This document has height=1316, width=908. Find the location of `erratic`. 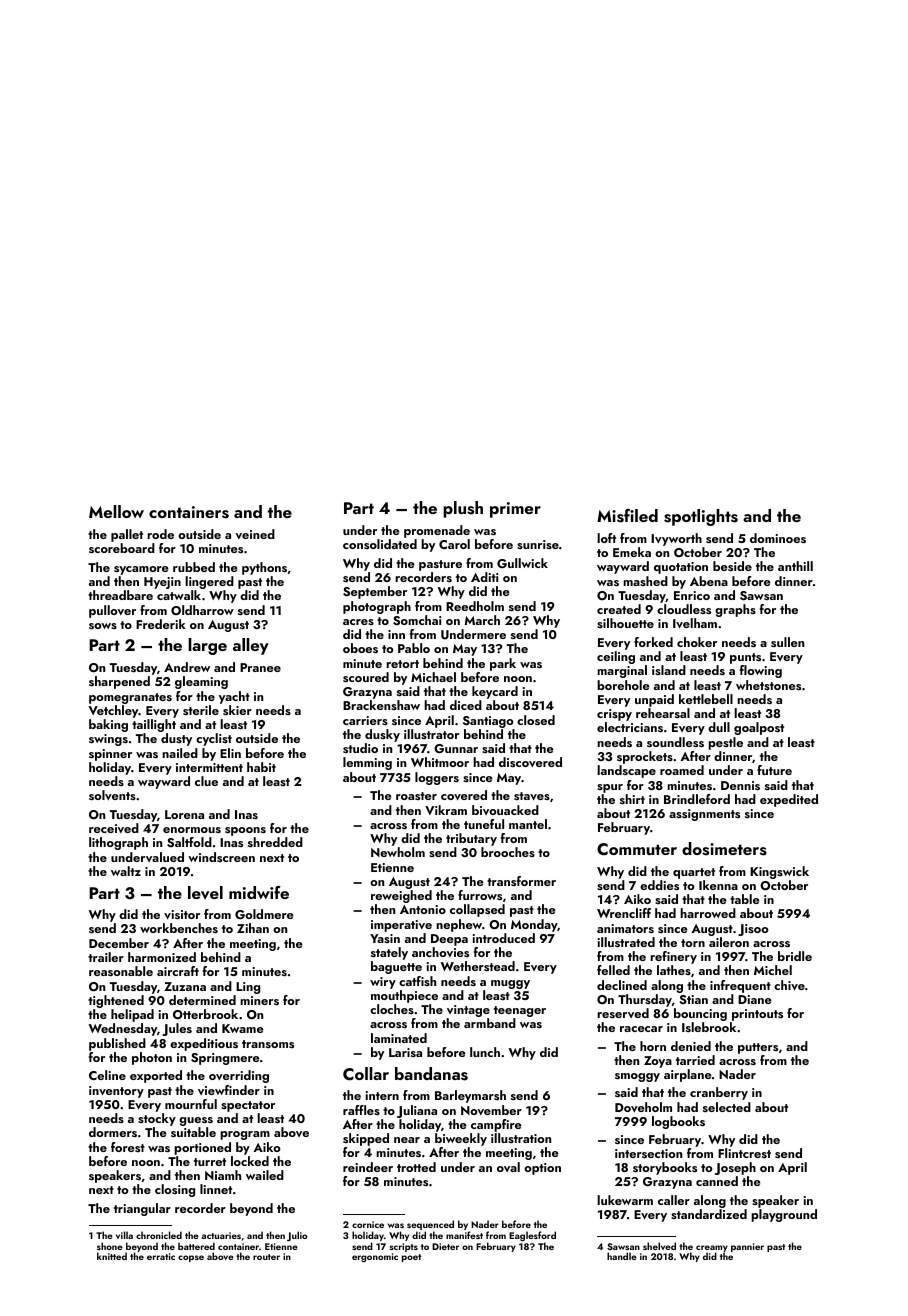

erratic is located at coordinates (161, 1256).
